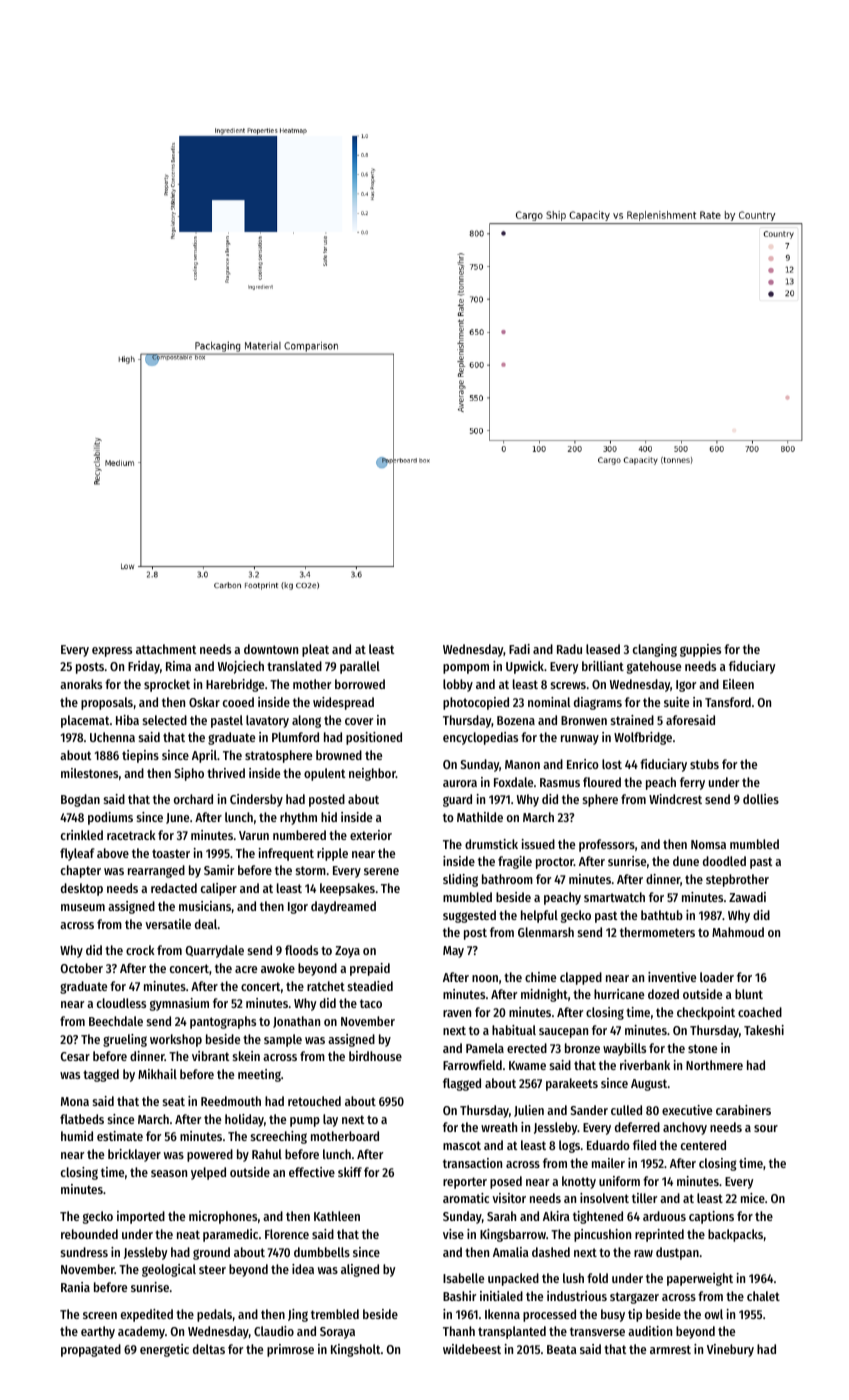 Image resolution: width=849 pixels, height=1400 pixels. What do you see at coordinates (466, 1198) in the image?
I see `aromatic` at bounding box center [466, 1198].
